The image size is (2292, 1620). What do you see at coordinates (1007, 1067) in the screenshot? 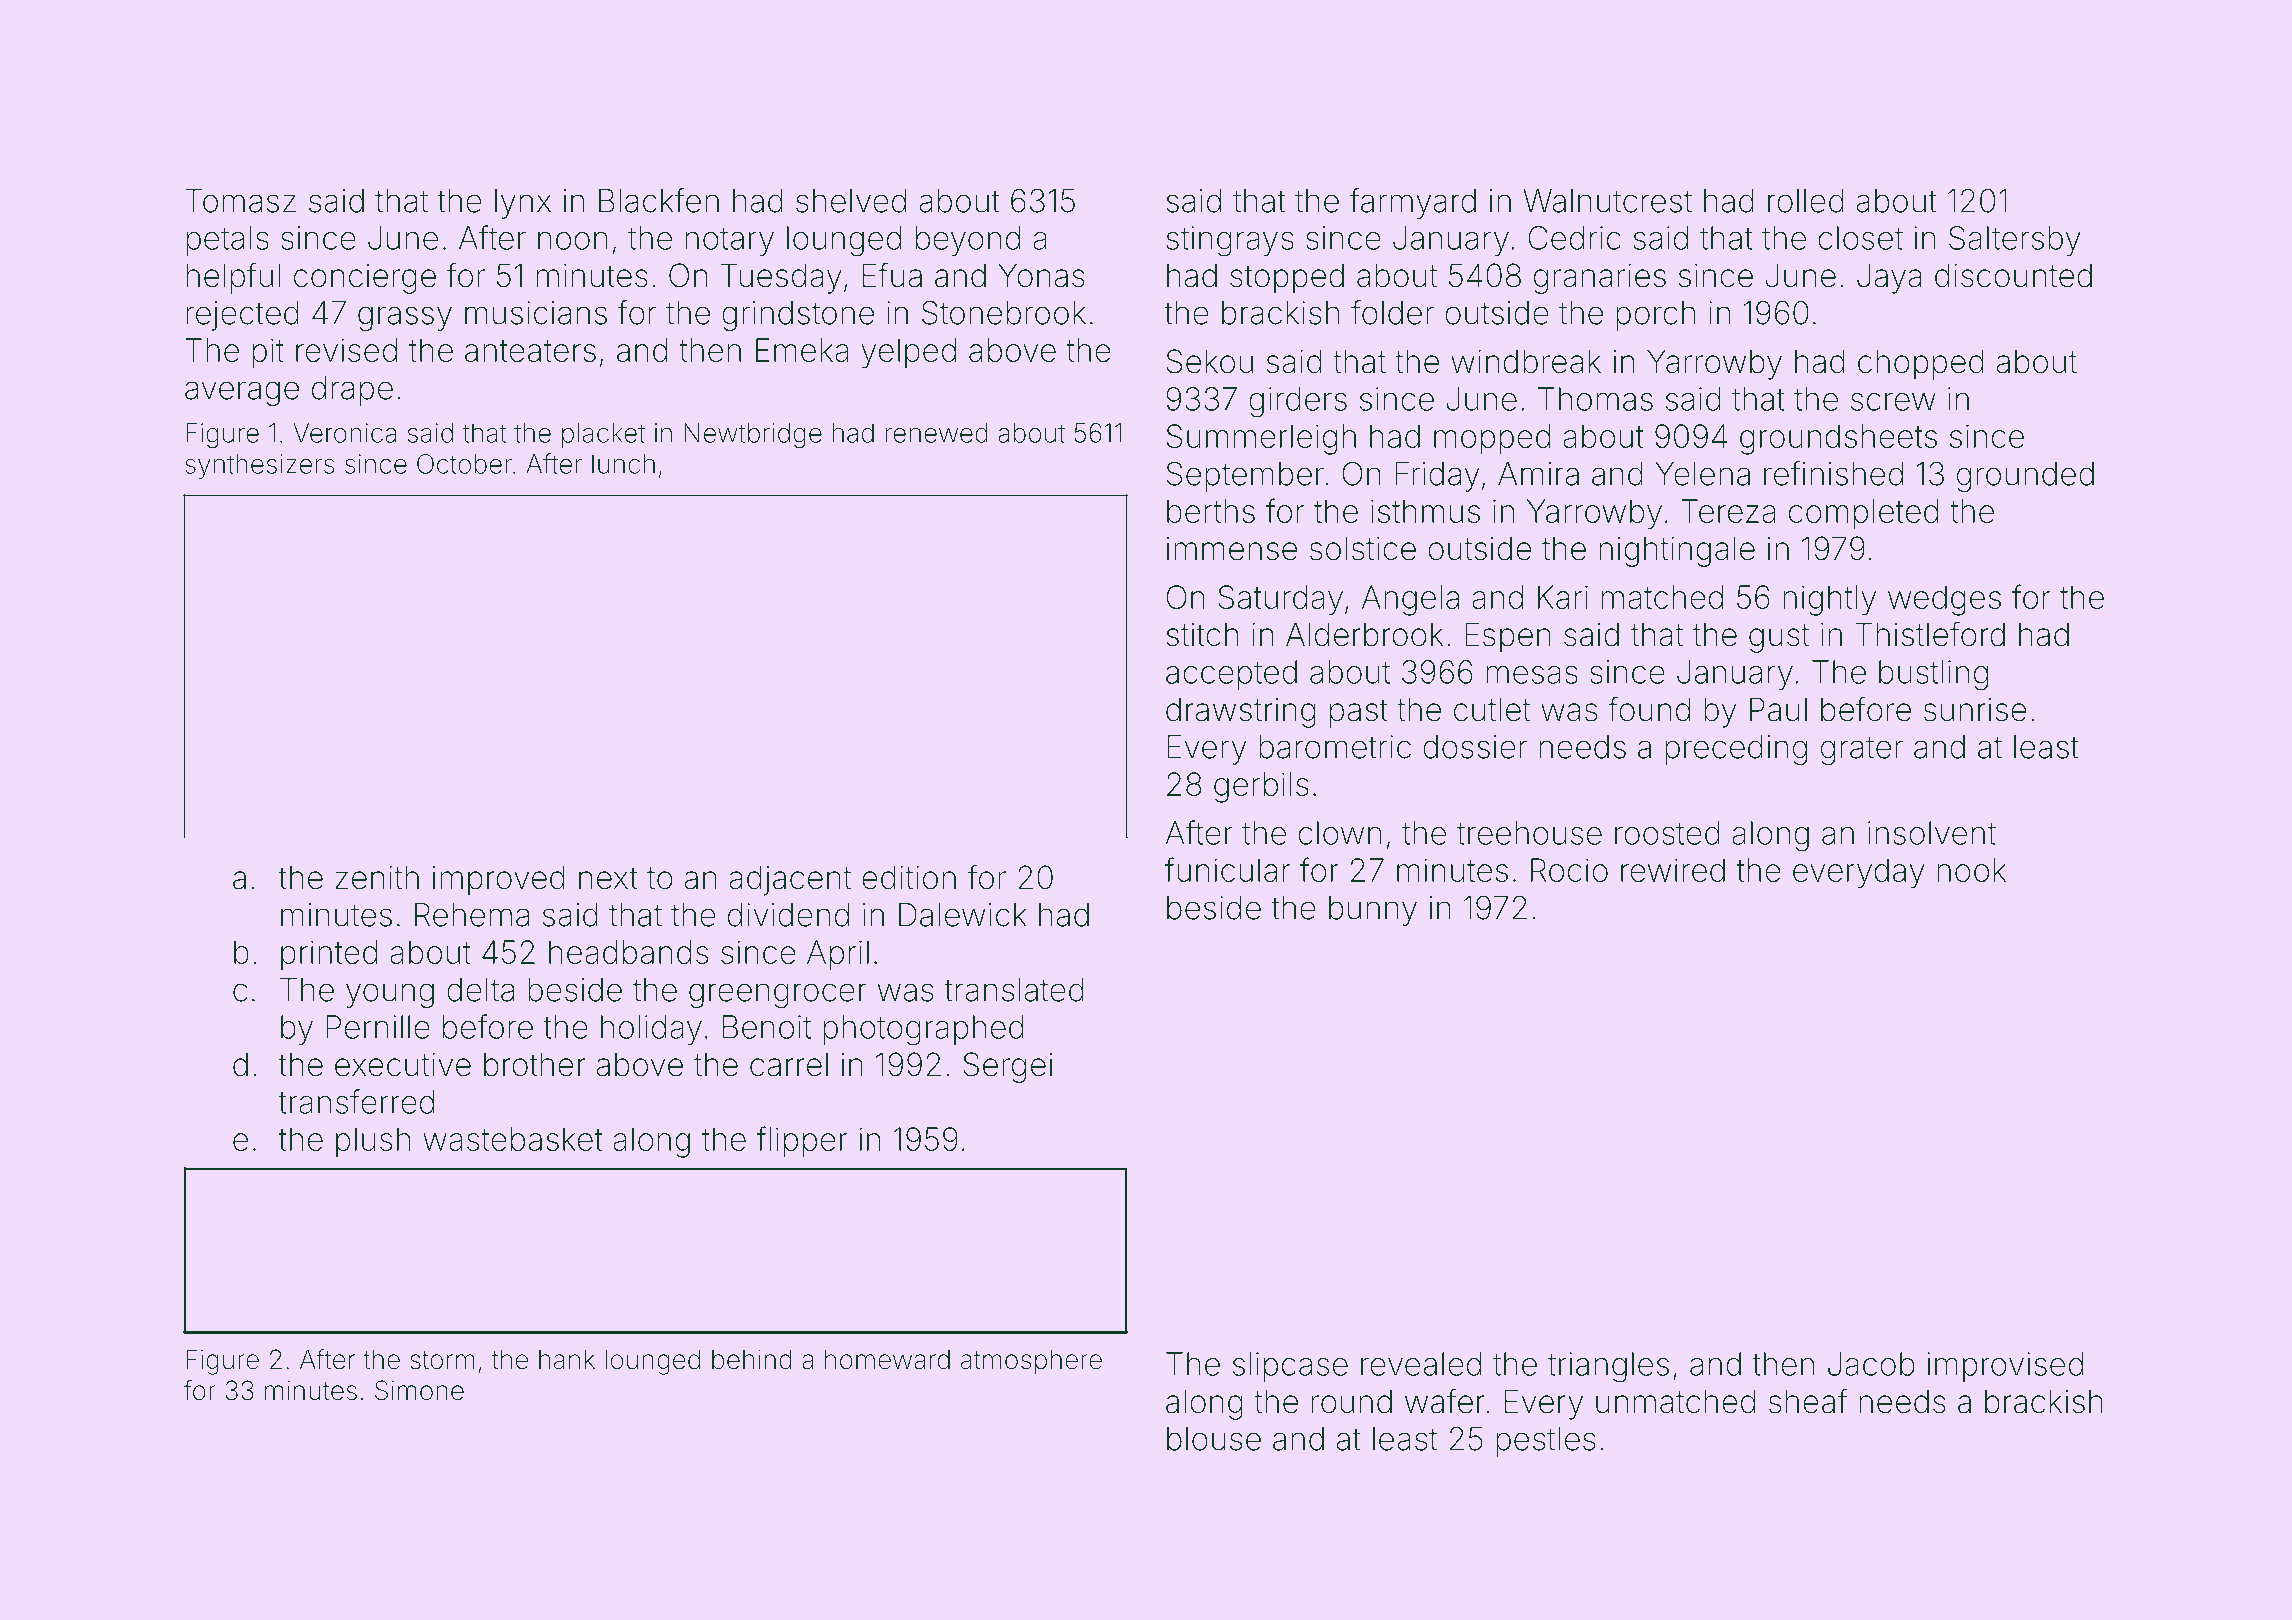
I see `Sergei` at bounding box center [1007, 1067].
